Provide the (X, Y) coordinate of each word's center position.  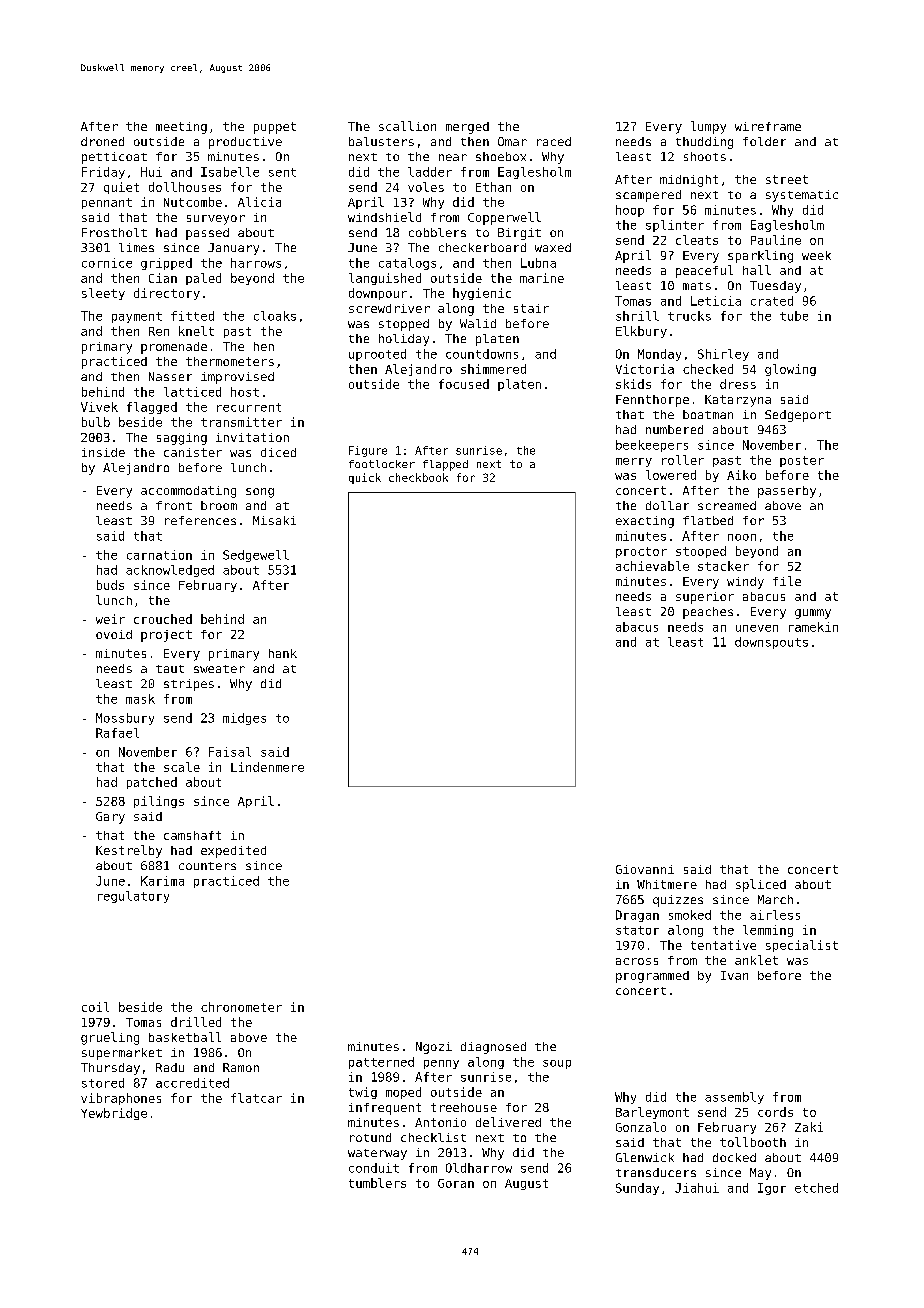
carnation (159, 555)
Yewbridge (114, 1114)
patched (152, 783)
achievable (652, 566)
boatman (708, 414)
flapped (445, 465)
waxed (553, 247)
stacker (723, 566)
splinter (675, 226)
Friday (103, 173)
